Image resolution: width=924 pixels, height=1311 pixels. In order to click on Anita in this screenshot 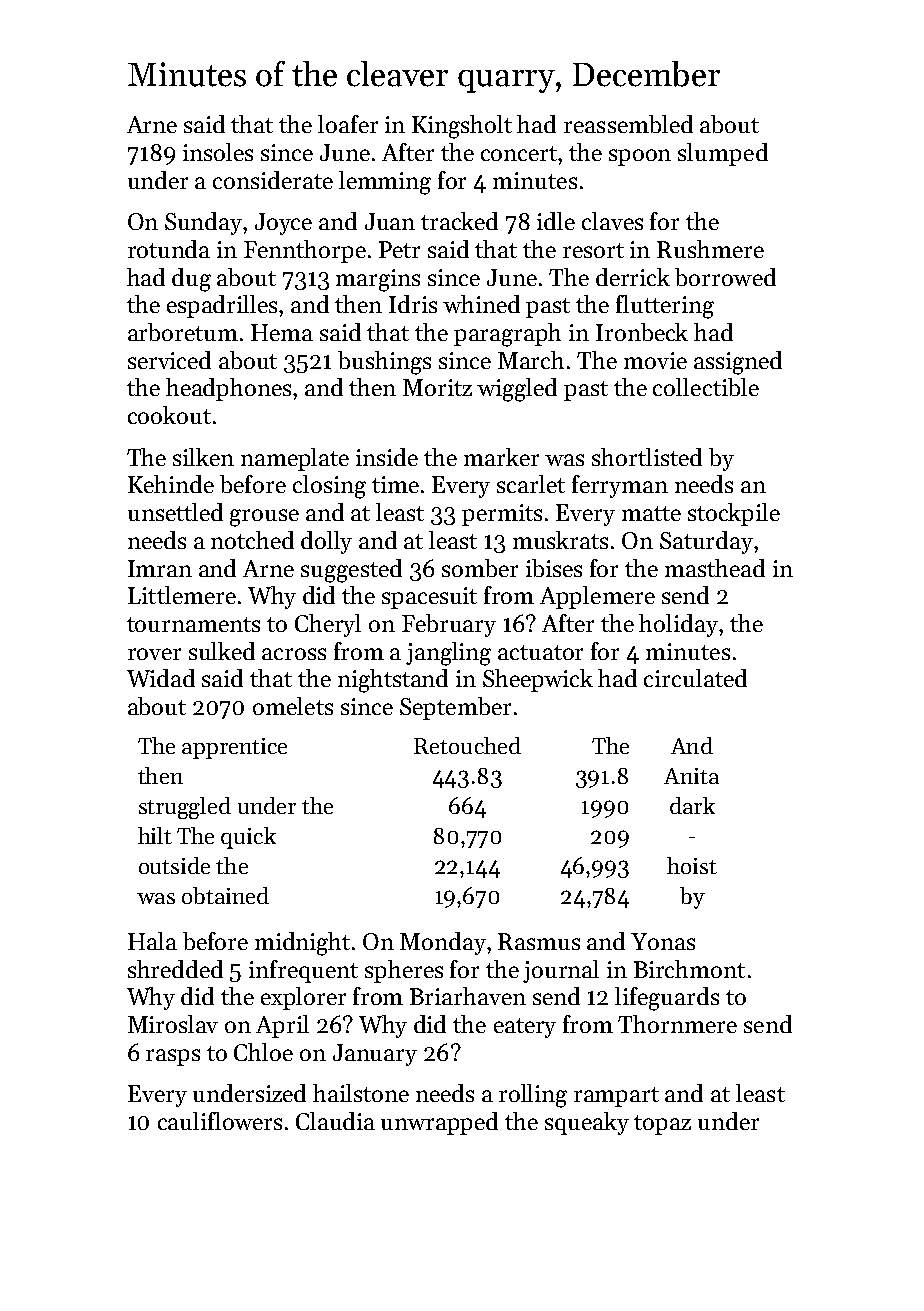, I will do `click(691, 776)`.
